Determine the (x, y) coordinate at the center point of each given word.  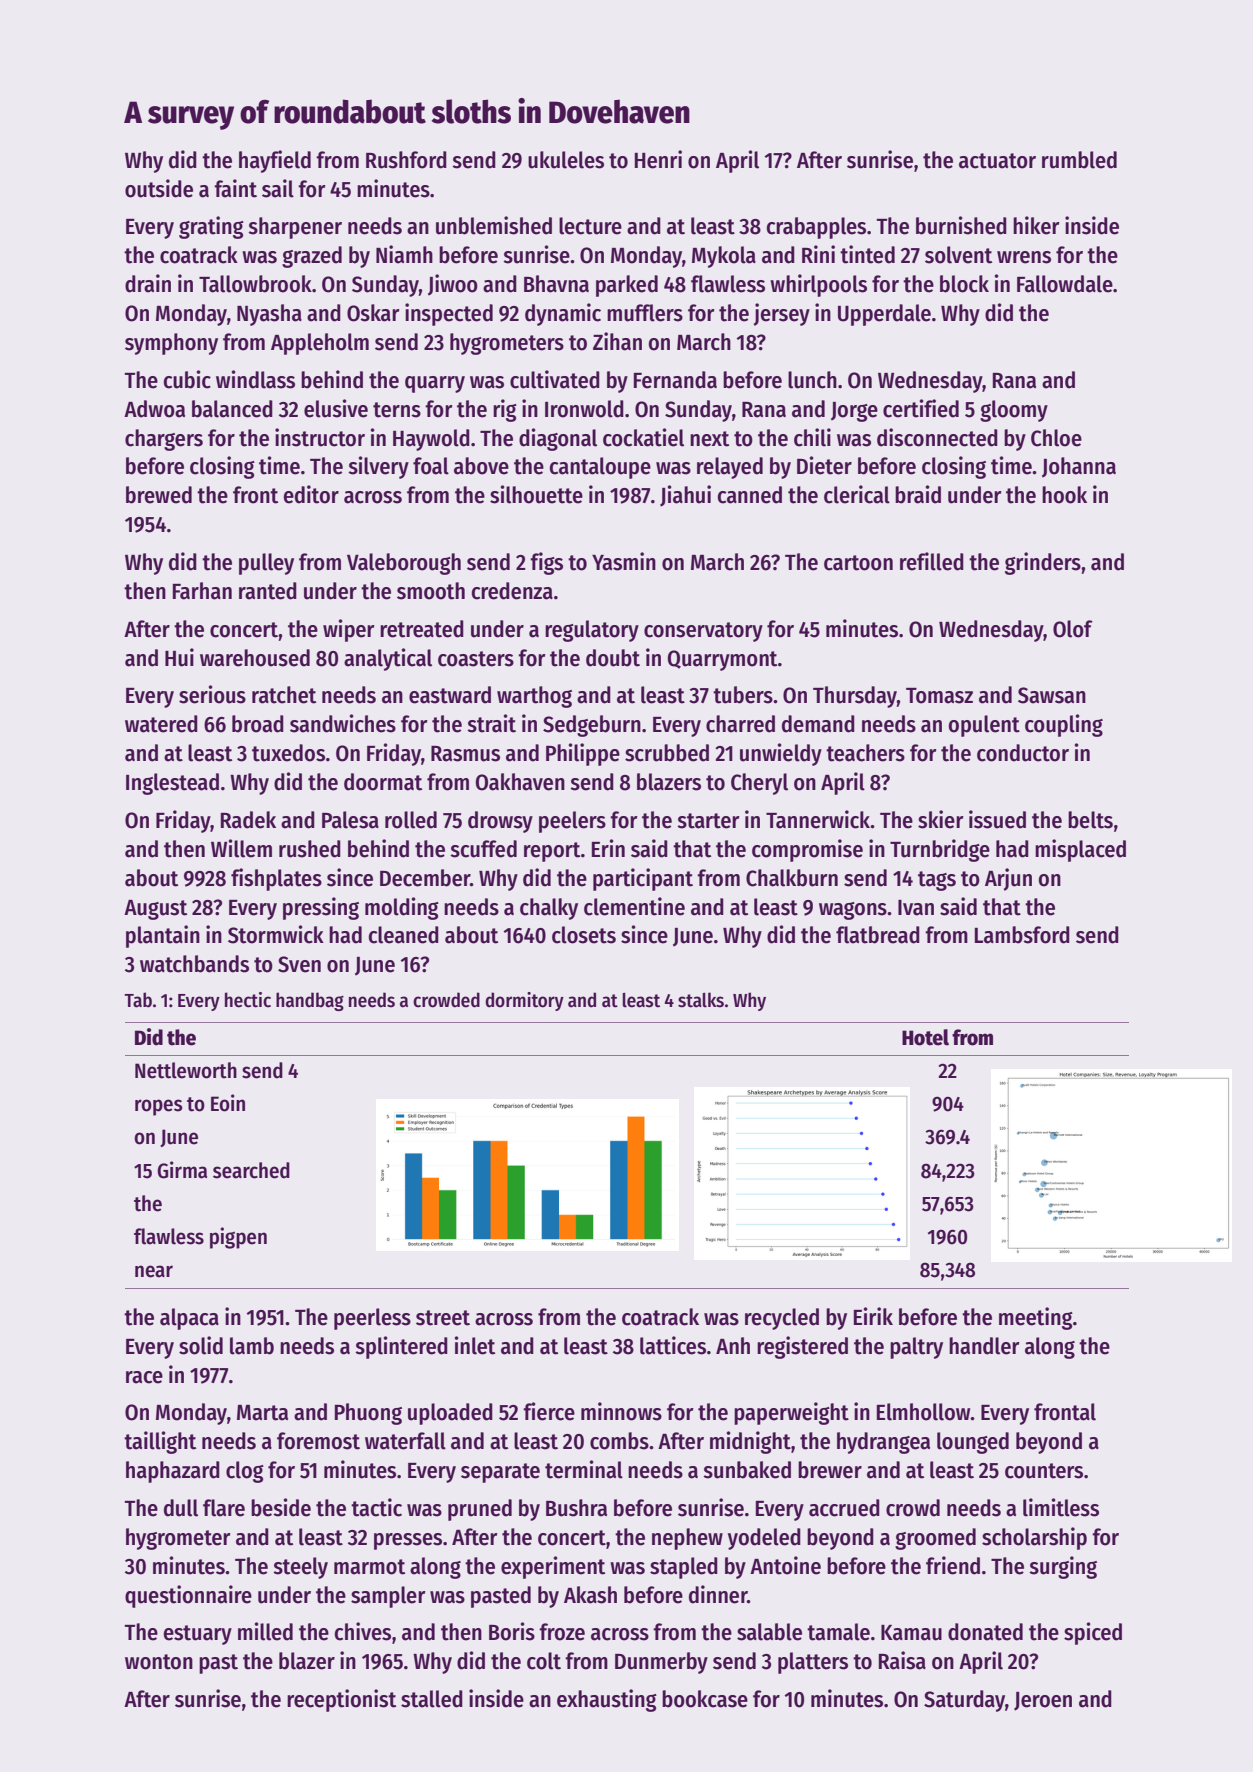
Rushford (406, 160)
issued (997, 819)
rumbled (1079, 160)
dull (181, 1508)
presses (408, 1541)
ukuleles (566, 160)
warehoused (255, 658)
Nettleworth (186, 1070)
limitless (1061, 1507)
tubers (743, 695)
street (443, 1318)
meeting (1036, 1318)
